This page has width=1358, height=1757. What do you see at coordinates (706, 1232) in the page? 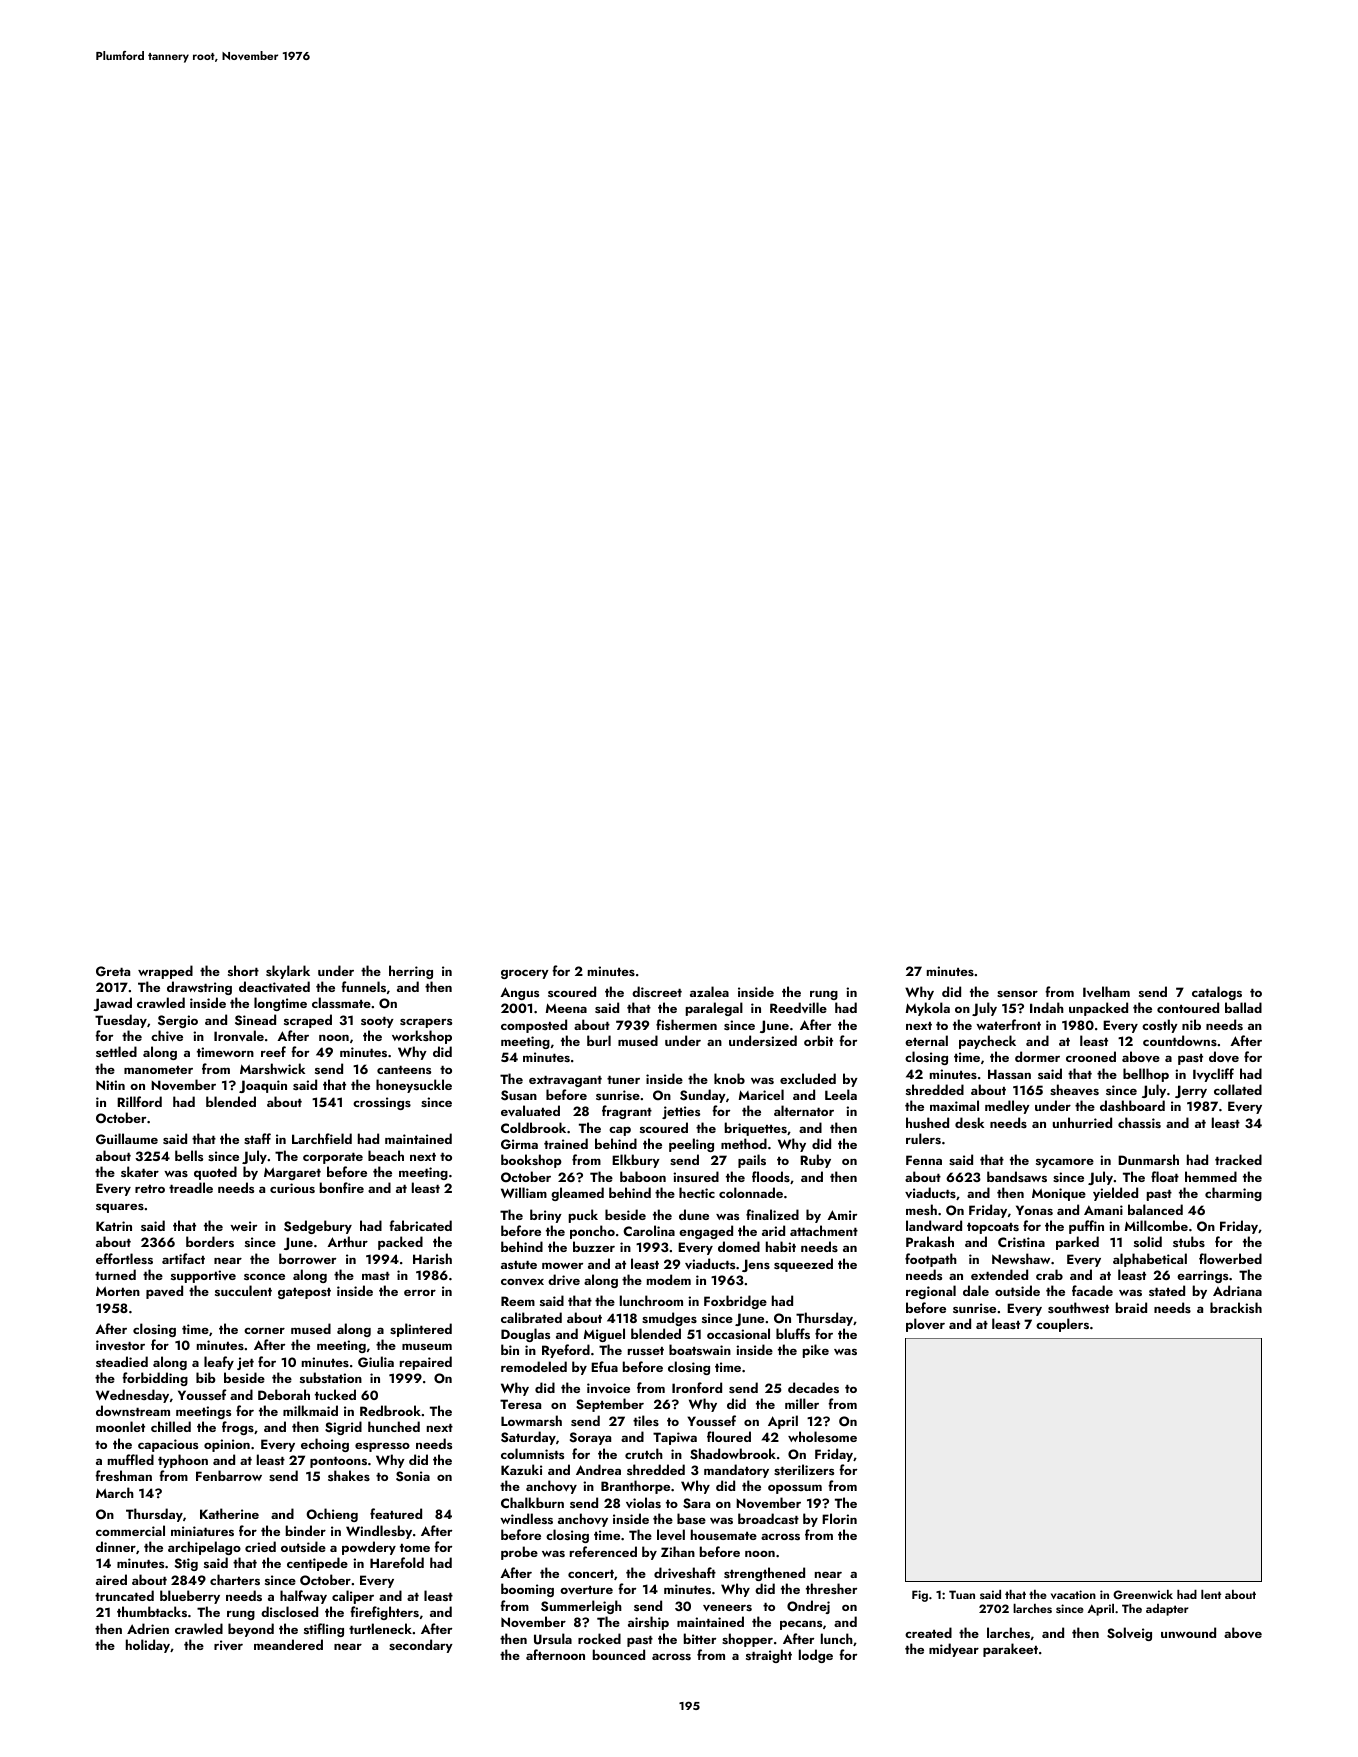
I see `engaged` at bounding box center [706, 1232].
